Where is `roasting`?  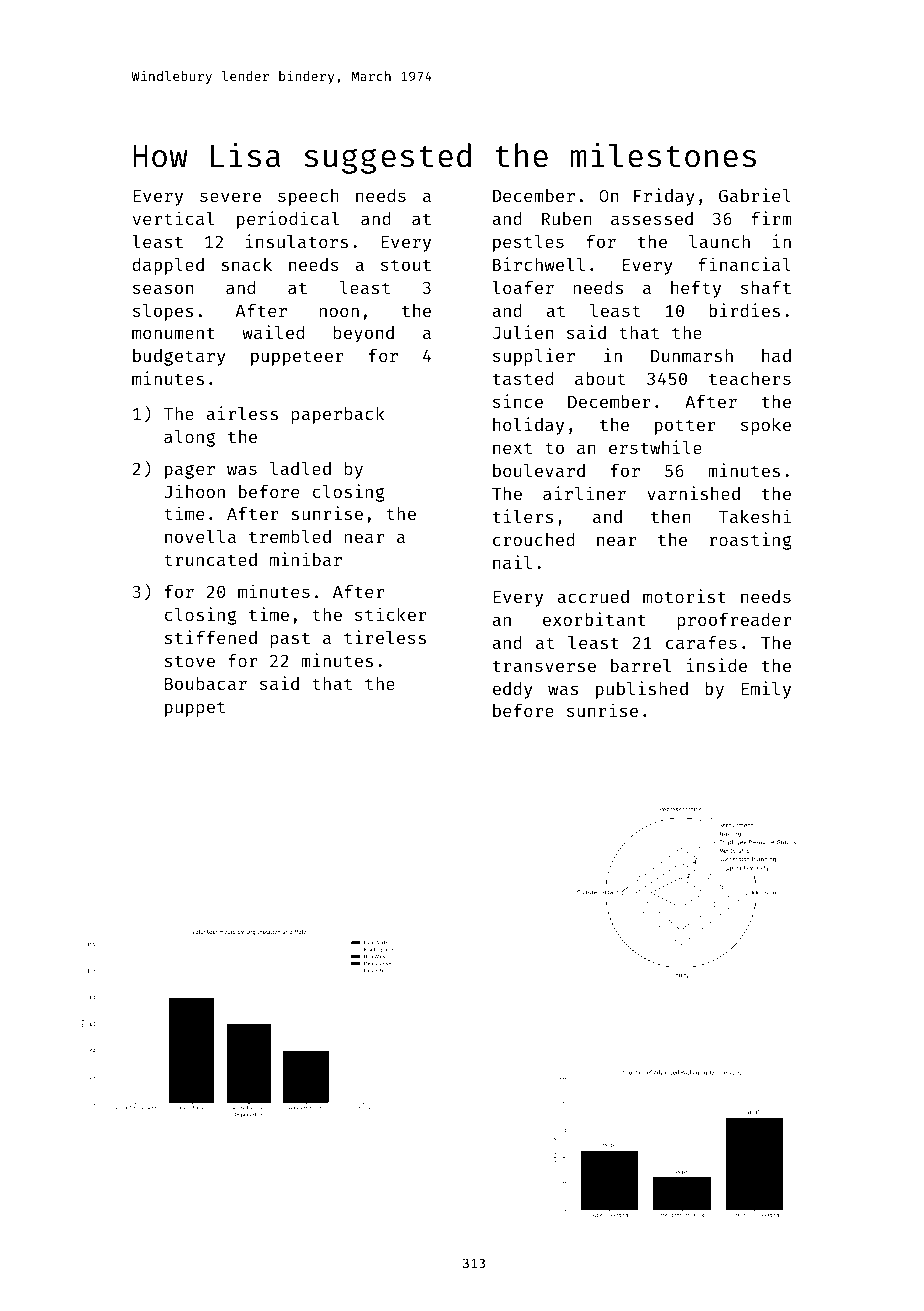
roasting is located at coordinates (750, 541).
